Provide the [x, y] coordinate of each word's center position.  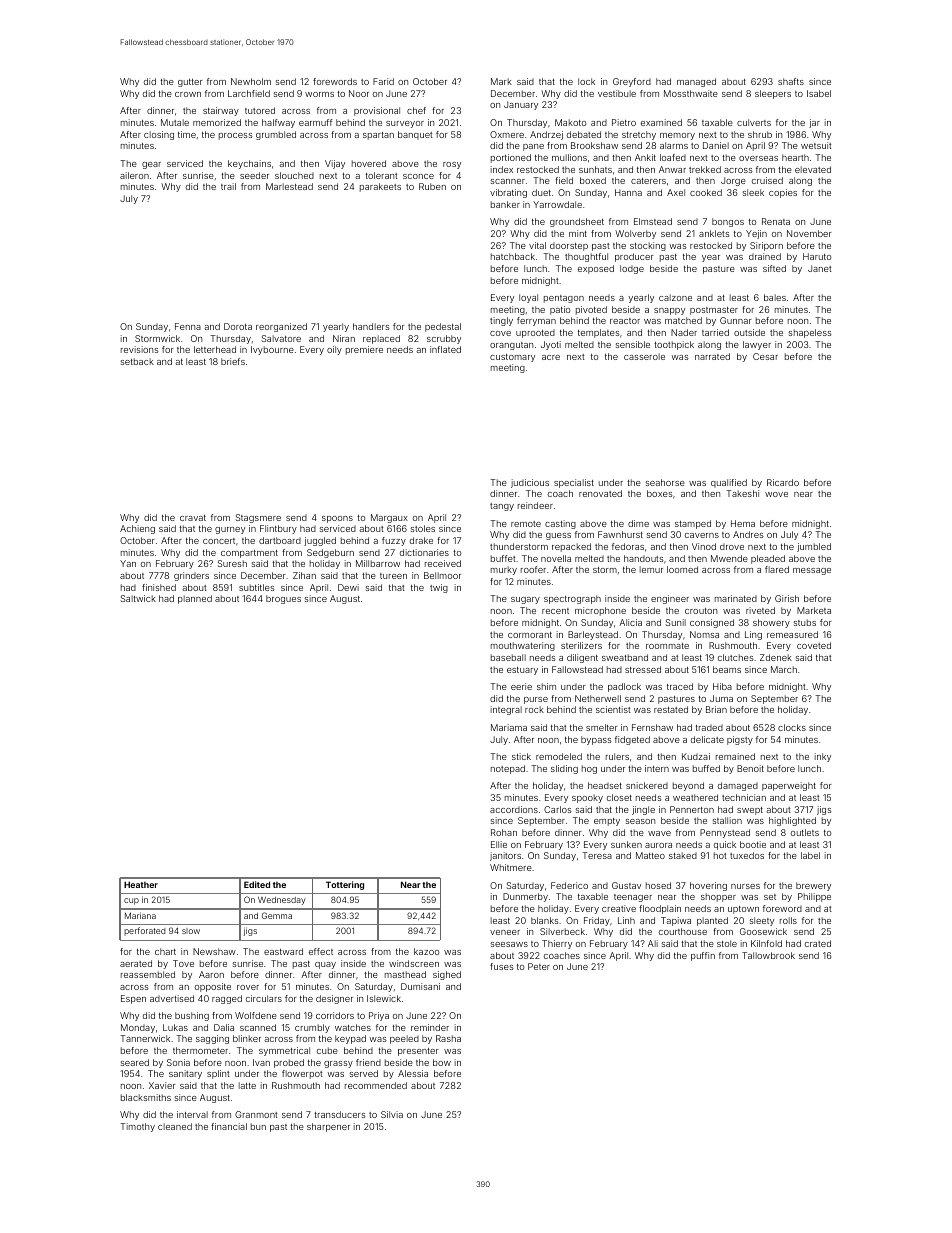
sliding [564, 769]
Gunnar [736, 320]
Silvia [392, 1114]
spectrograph [572, 599]
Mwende [729, 558]
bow [442, 1062]
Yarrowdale [557, 204]
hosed [658, 885]
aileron [134, 175]
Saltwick [138, 598]
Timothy [137, 1127]
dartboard [280, 540]
